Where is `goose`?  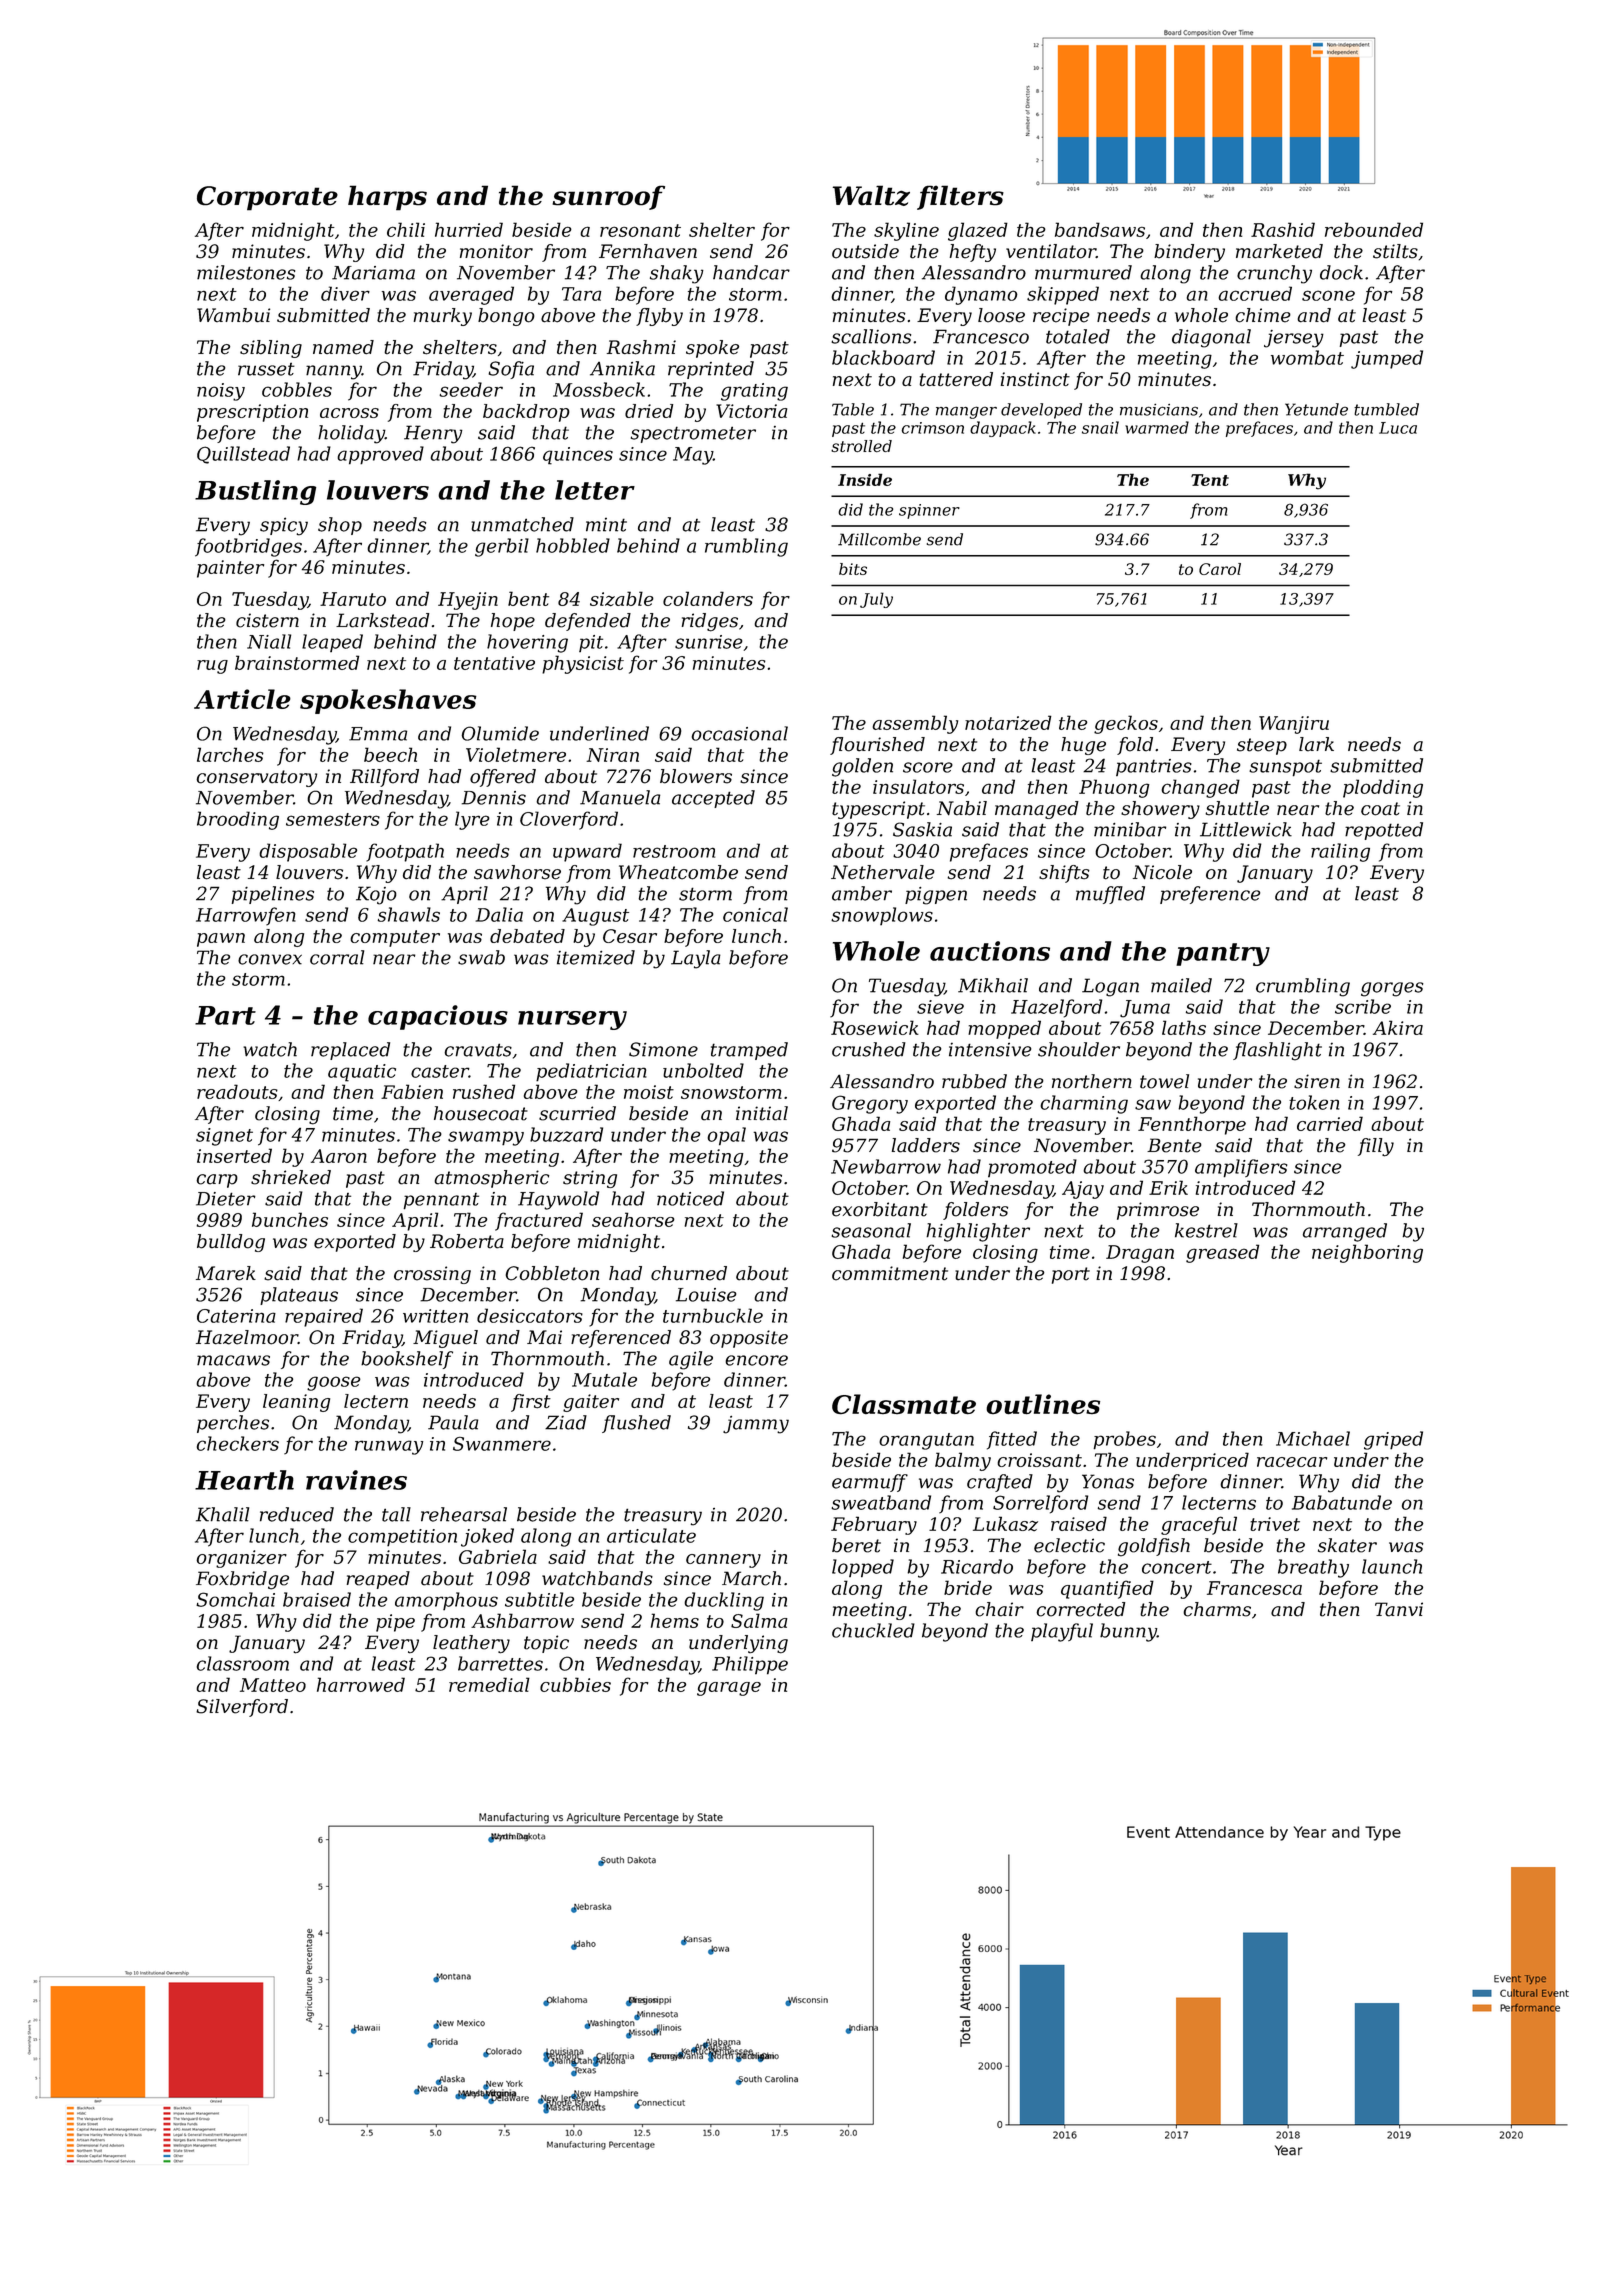 goose is located at coordinates (333, 1383).
